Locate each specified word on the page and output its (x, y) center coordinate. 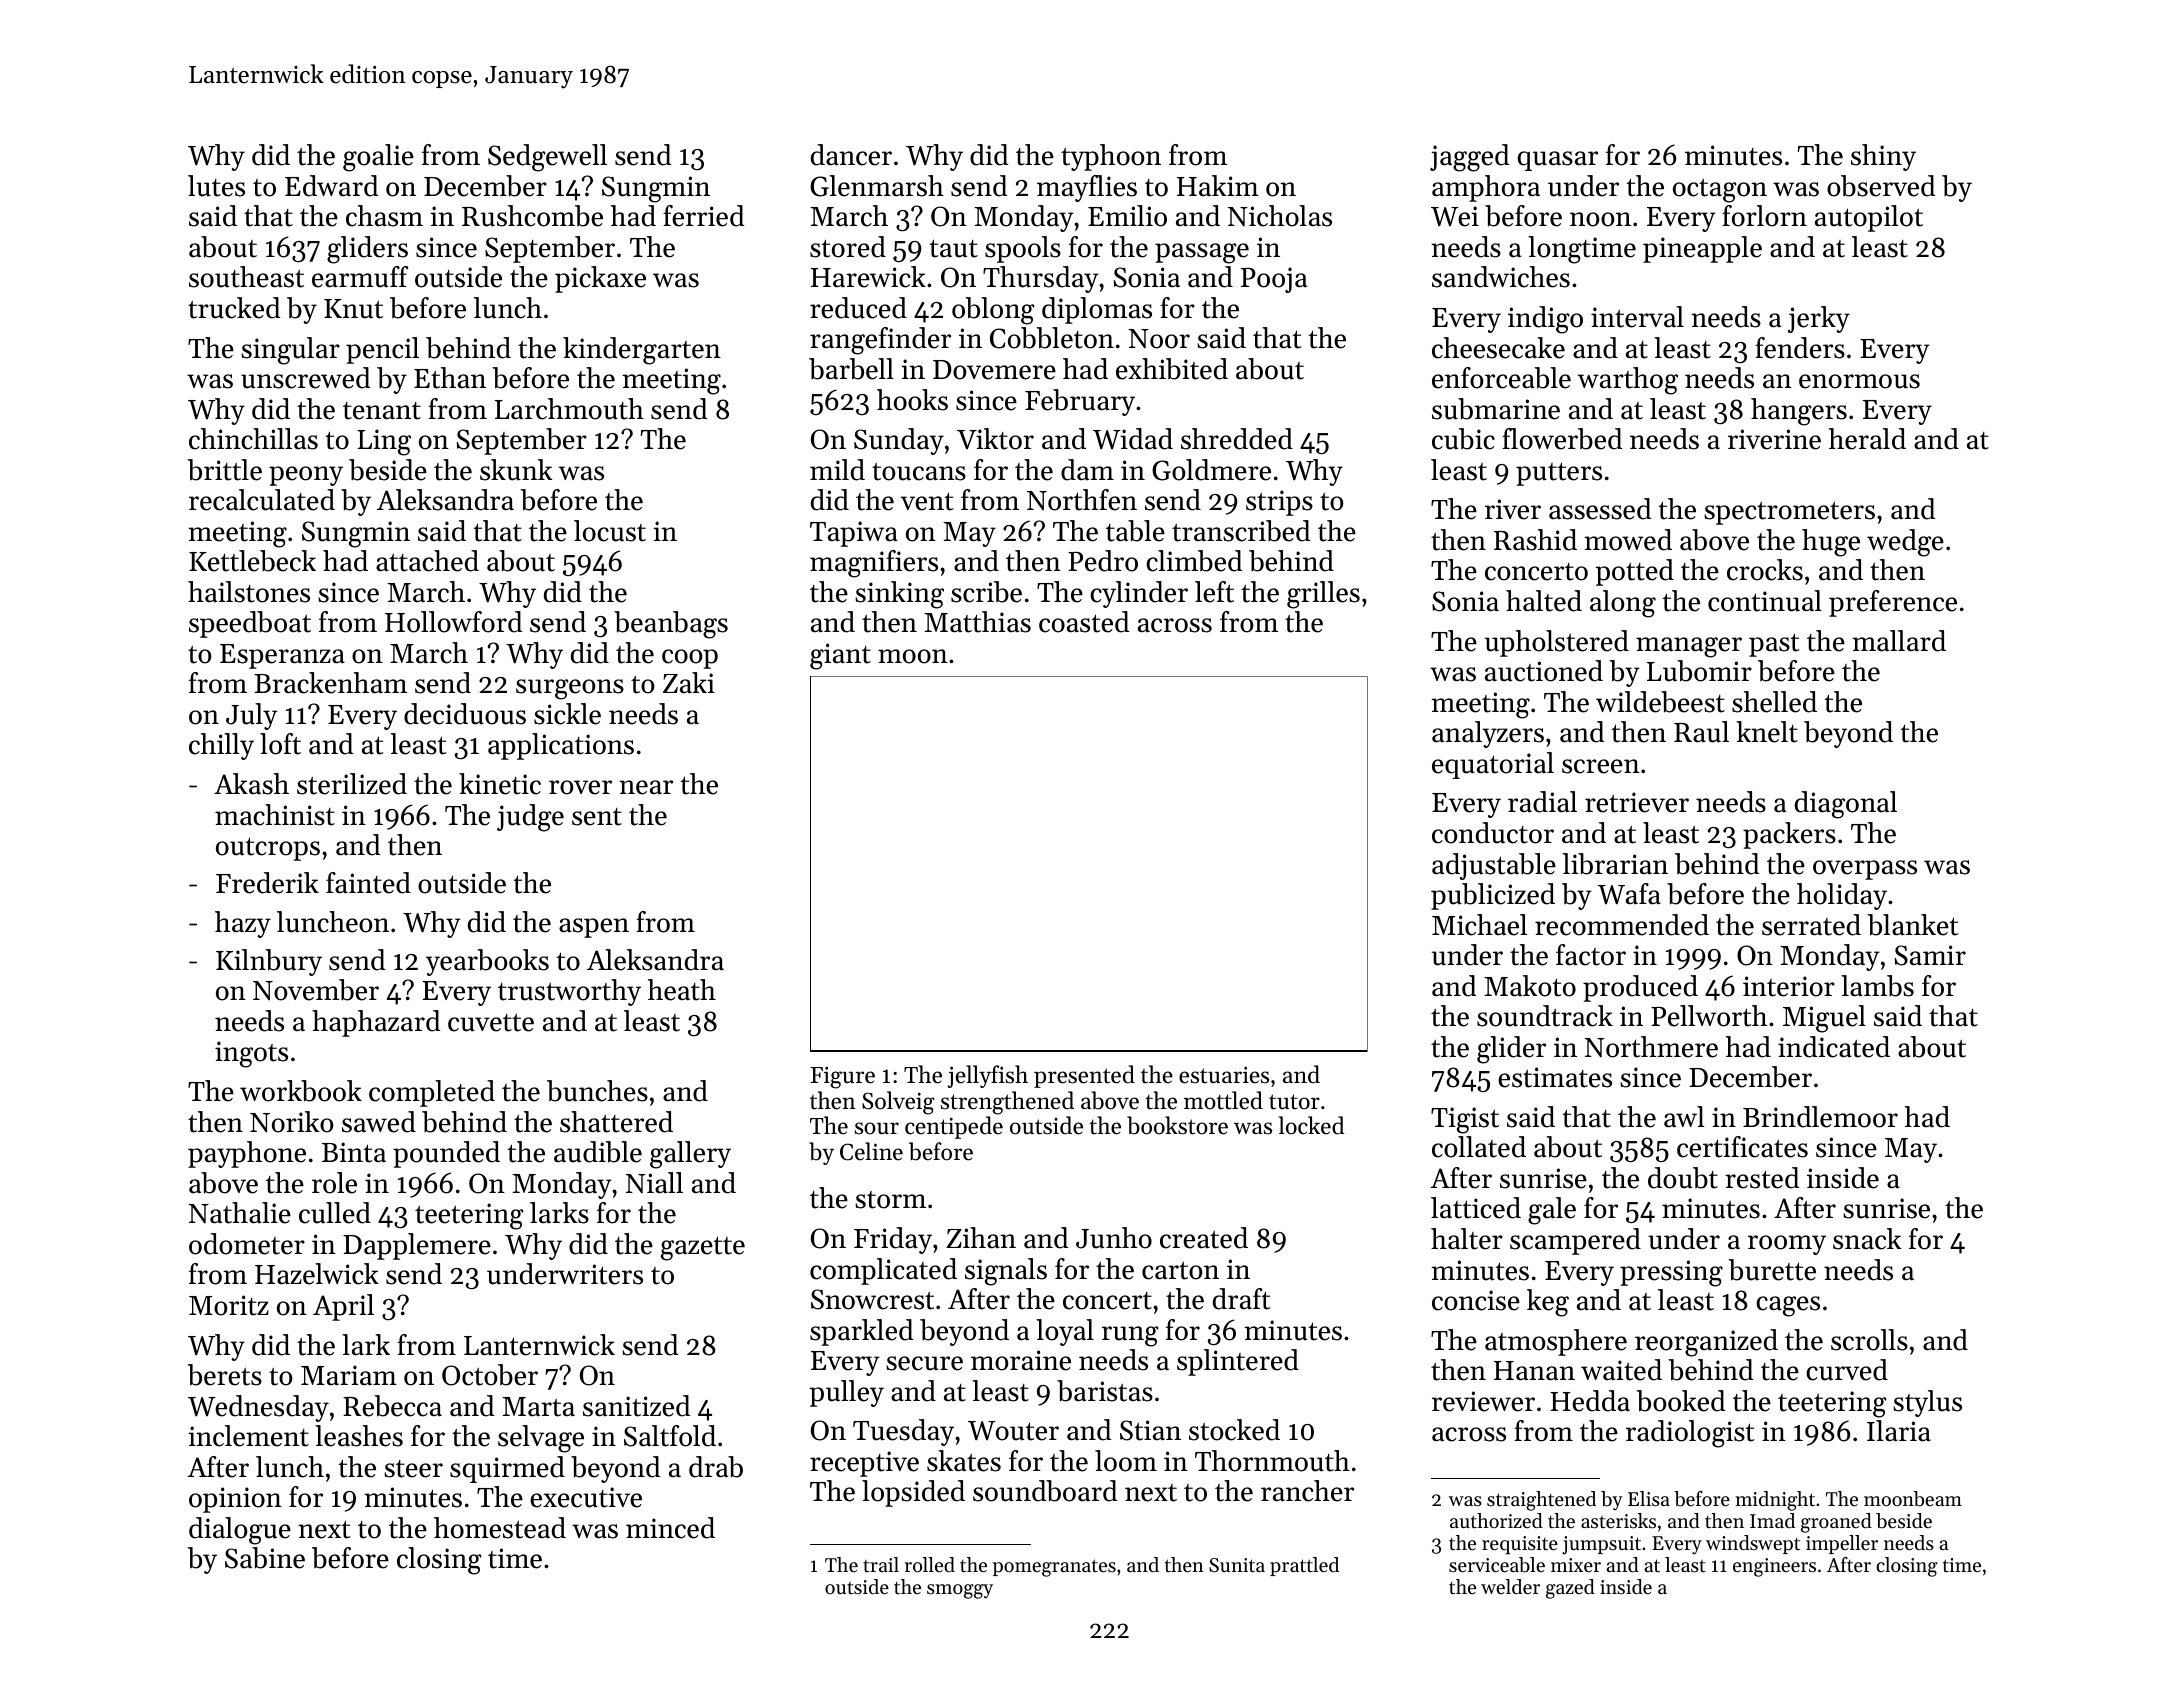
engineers (1774, 1567)
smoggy (960, 1591)
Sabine (265, 1558)
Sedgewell (547, 158)
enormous (1859, 381)
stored (848, 247)
